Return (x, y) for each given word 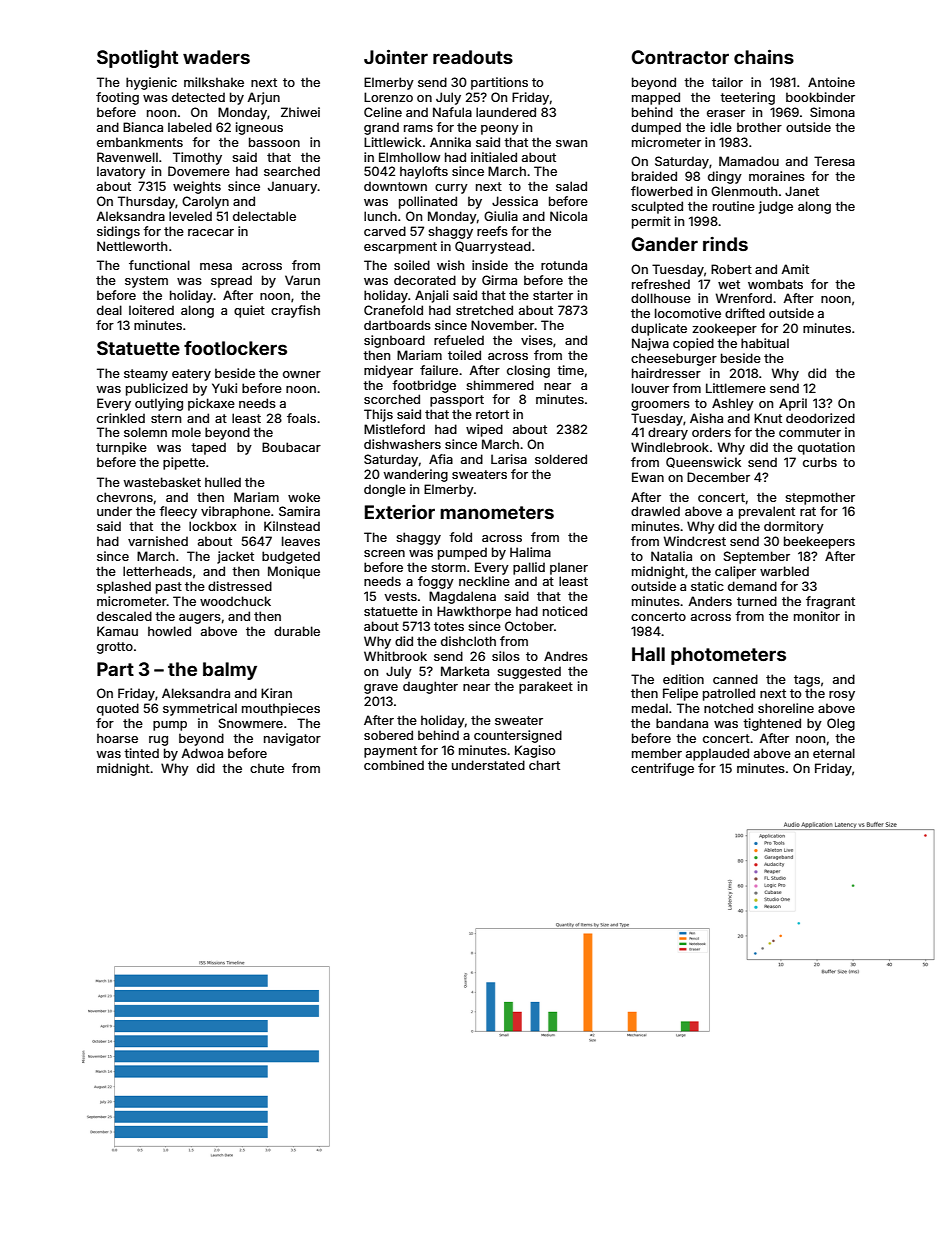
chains (764, 57)
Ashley (733, 404)
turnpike (121, 448)
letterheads (157, 571)
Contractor (680, 57)
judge (776, 207)
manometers (497, 512)
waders (216, 57)
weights (197, 187)
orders (711, 432)
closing (528, 371)
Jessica (515, 201)
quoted (118, 709)
